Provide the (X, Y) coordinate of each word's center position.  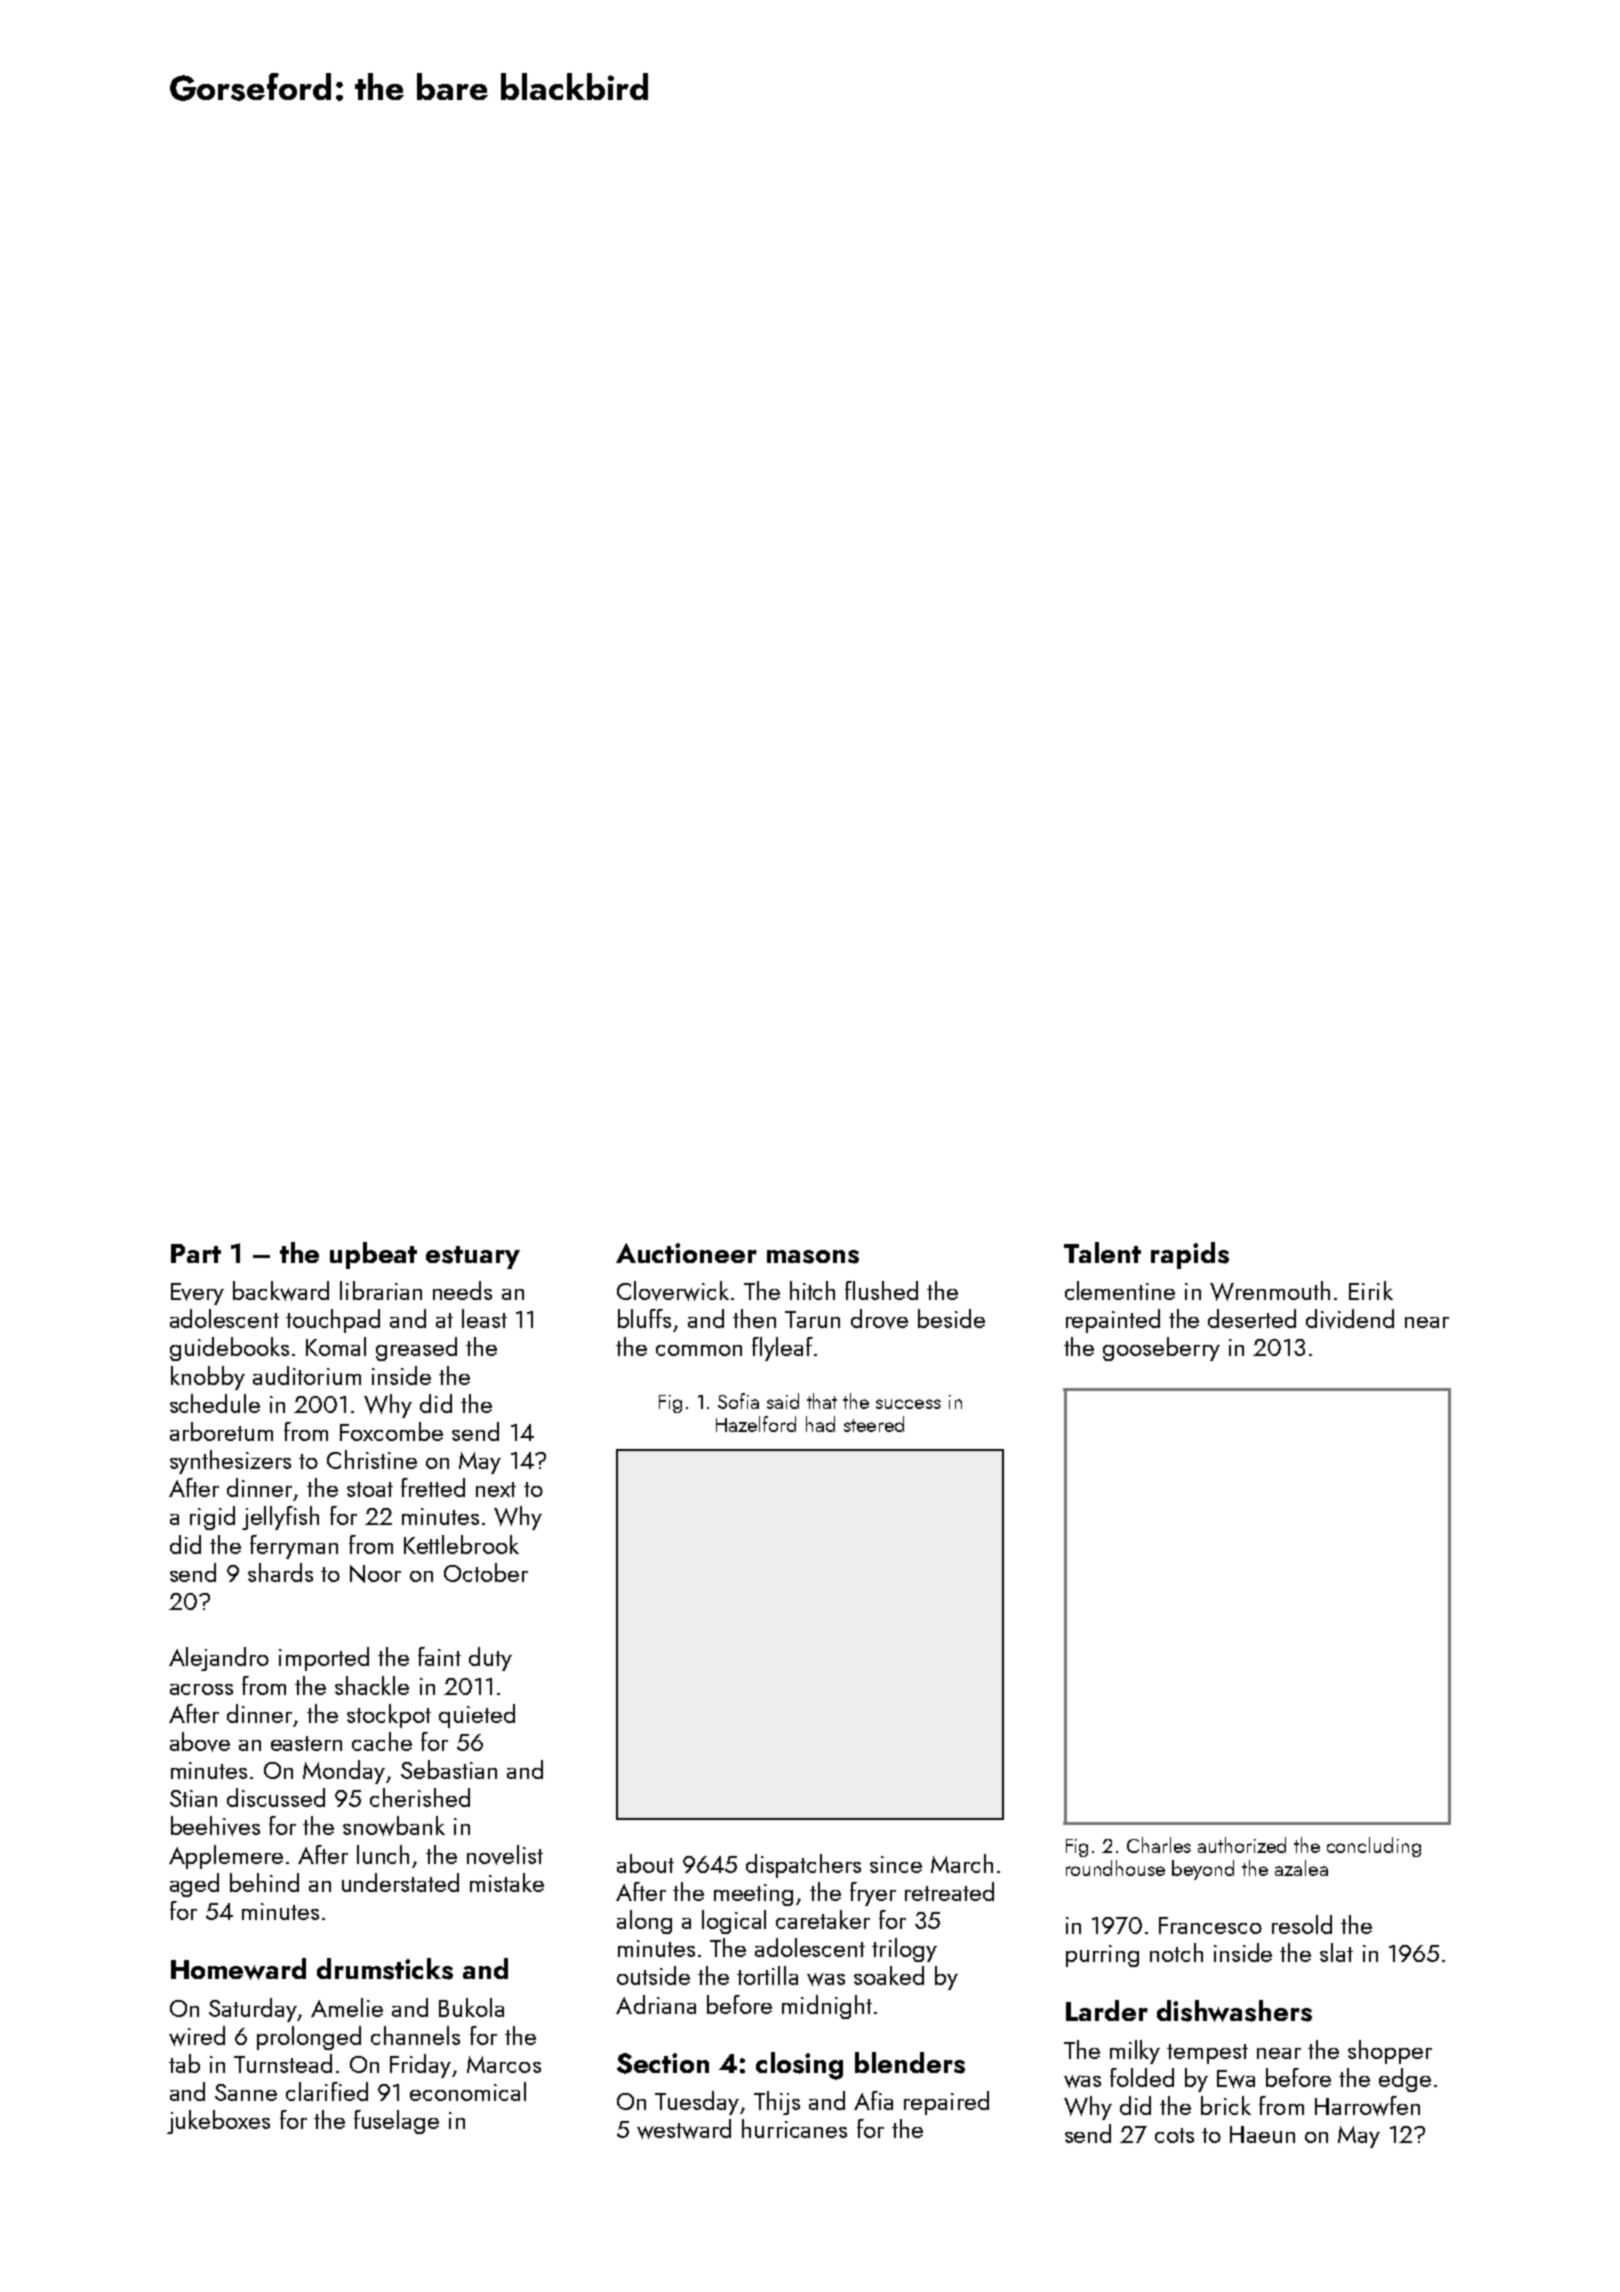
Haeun (1262, 2134)
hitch (812, 1290)
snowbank (394, 1826)
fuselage (396, 2122)
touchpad (333, 1321)
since (896, 1864)
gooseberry (1161, 1349)
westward (684, 2129)
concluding (1374, 1847)
